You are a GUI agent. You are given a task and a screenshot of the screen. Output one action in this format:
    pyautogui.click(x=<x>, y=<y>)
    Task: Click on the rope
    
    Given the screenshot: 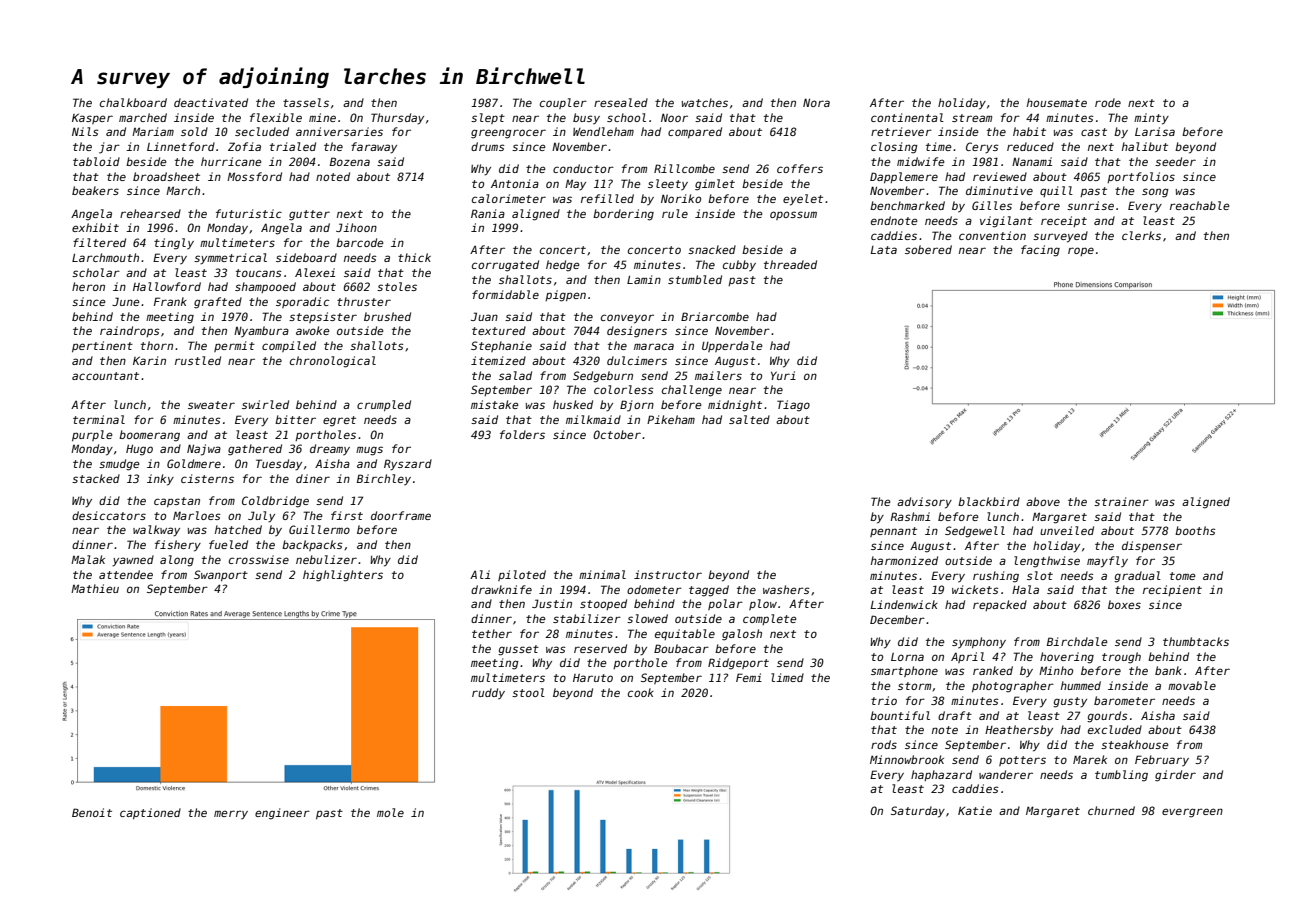 What is the action you would take?
    pyautogui.click(x=1081, y=251)
